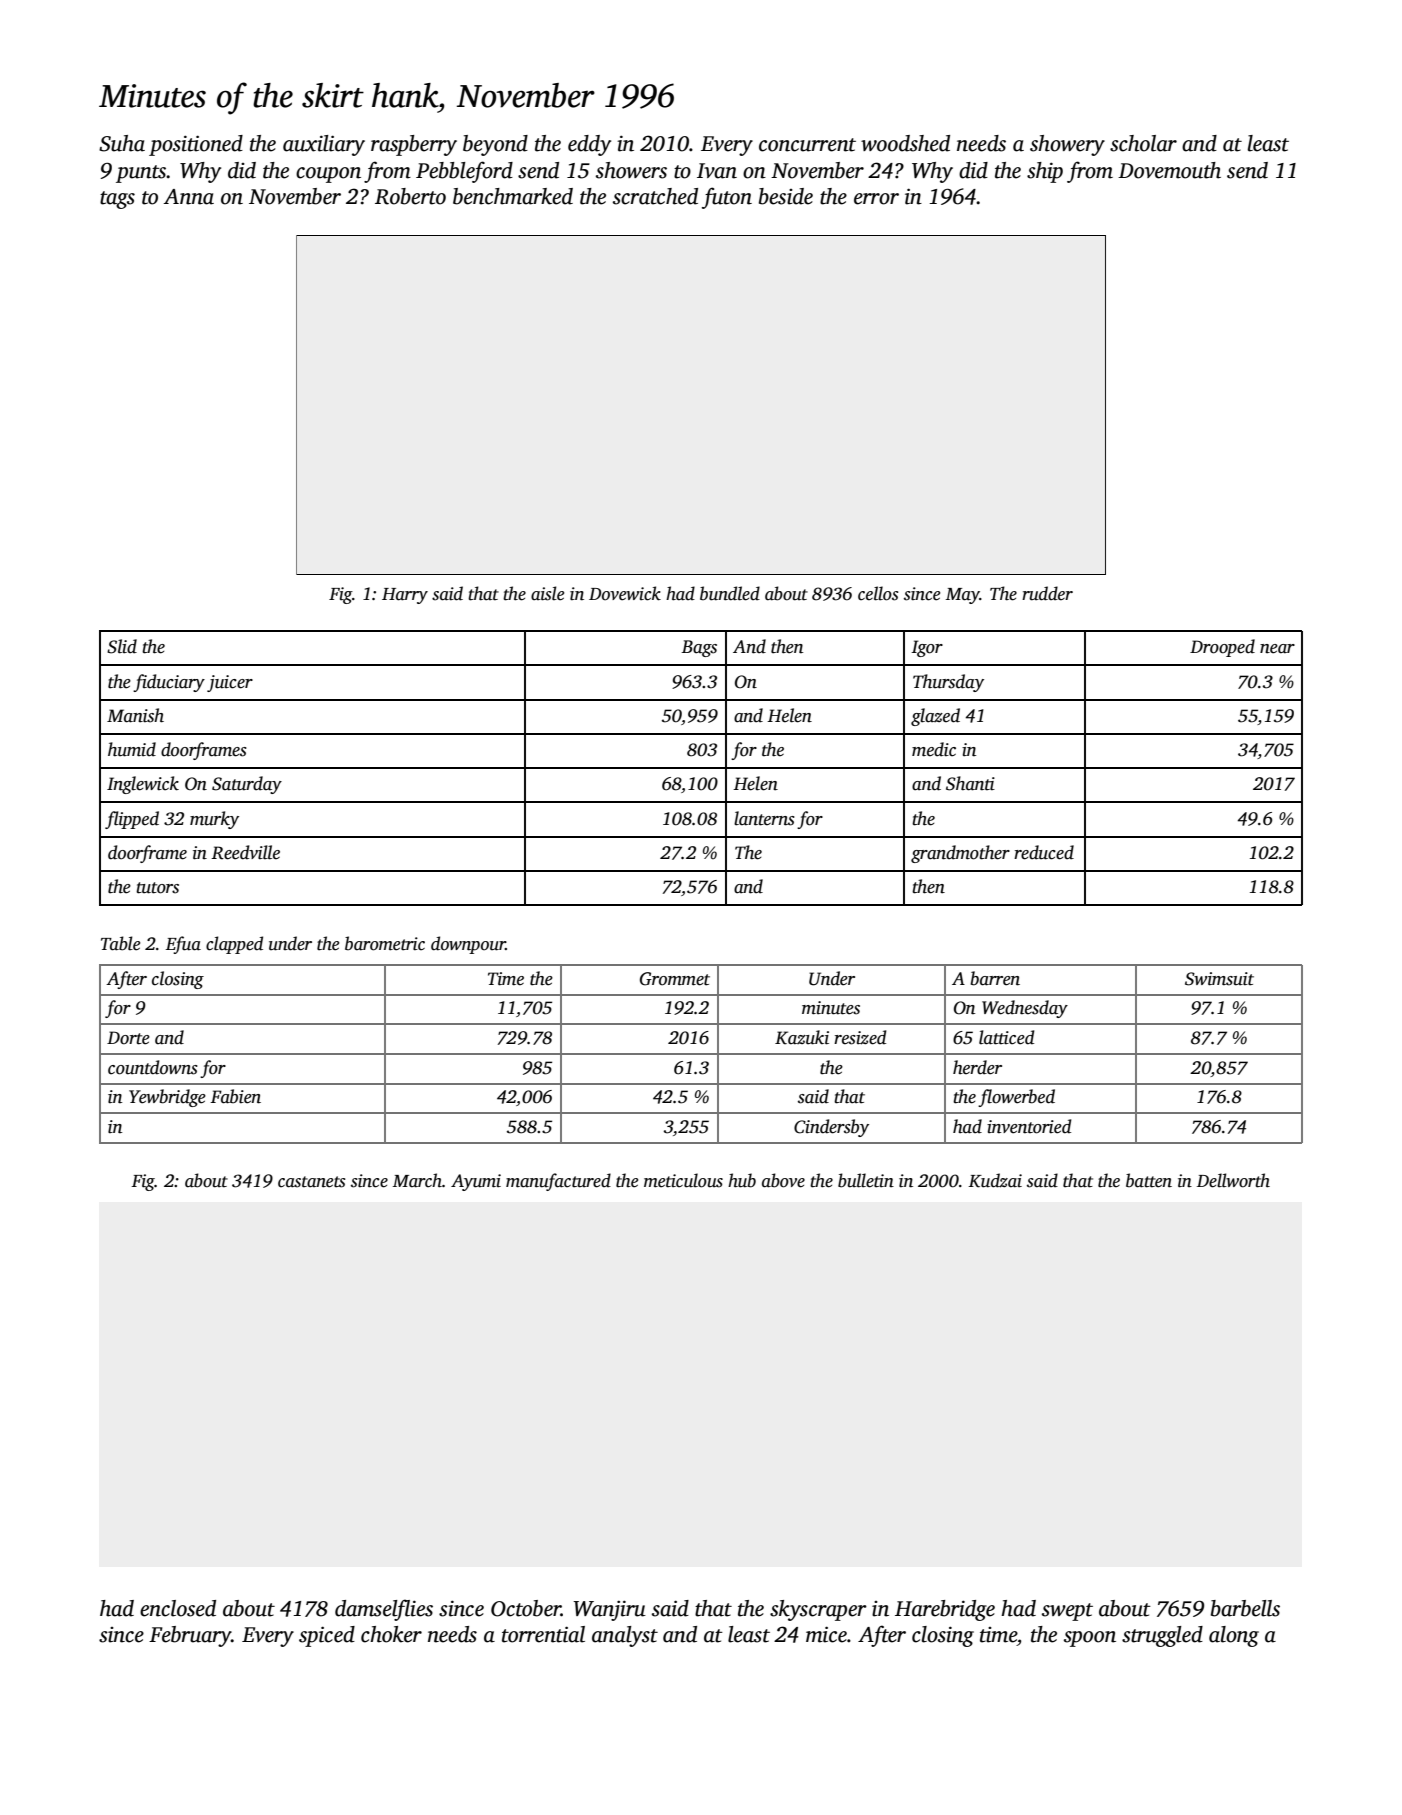 The height and width of the document is (1815, 1402). I want to click on Ayumi, so click(476, 1182).
